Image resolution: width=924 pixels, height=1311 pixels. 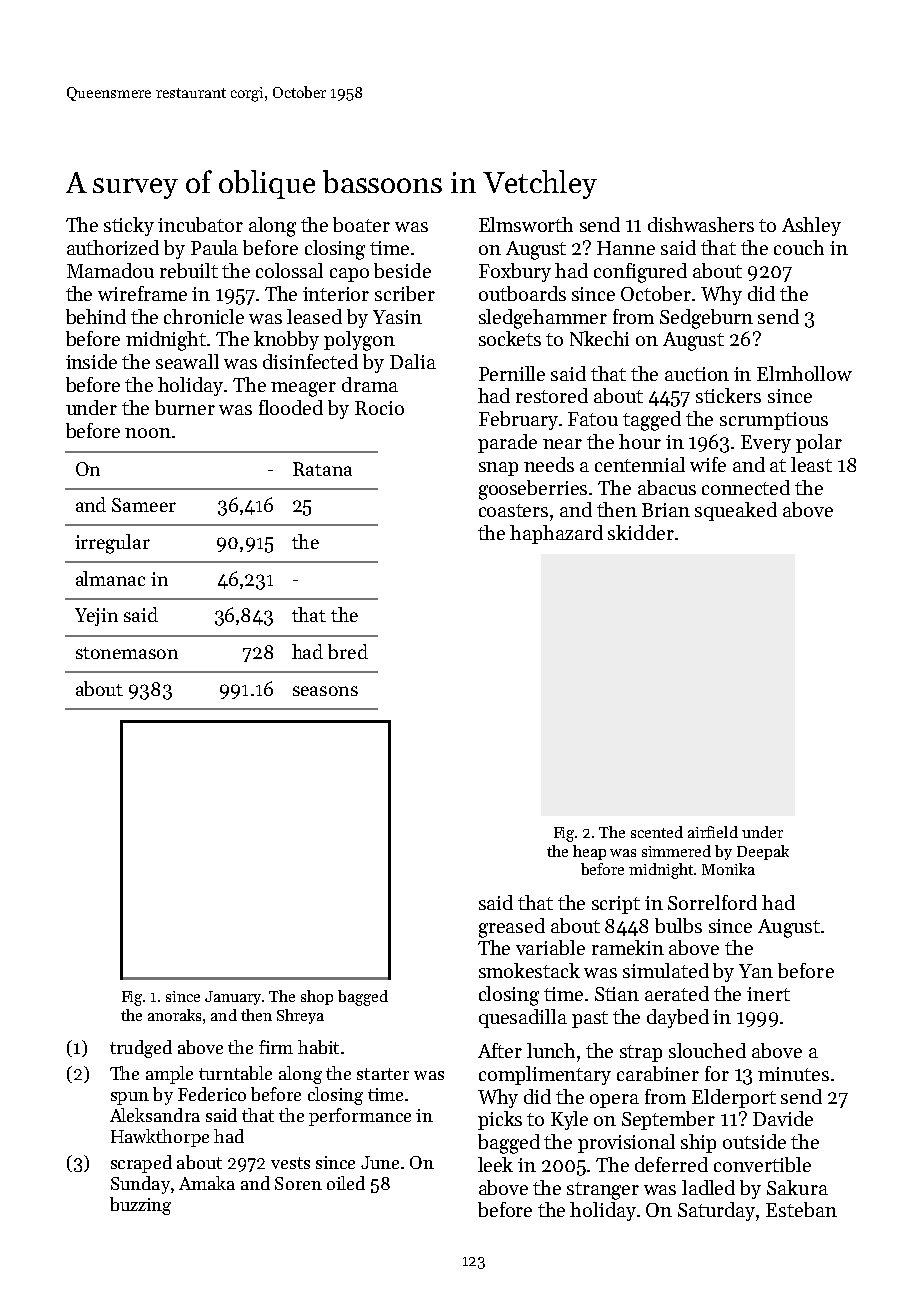 What do you see at coordinates (286, 340) in the document?
I see `knobby` at bounding box center [286, 340].
